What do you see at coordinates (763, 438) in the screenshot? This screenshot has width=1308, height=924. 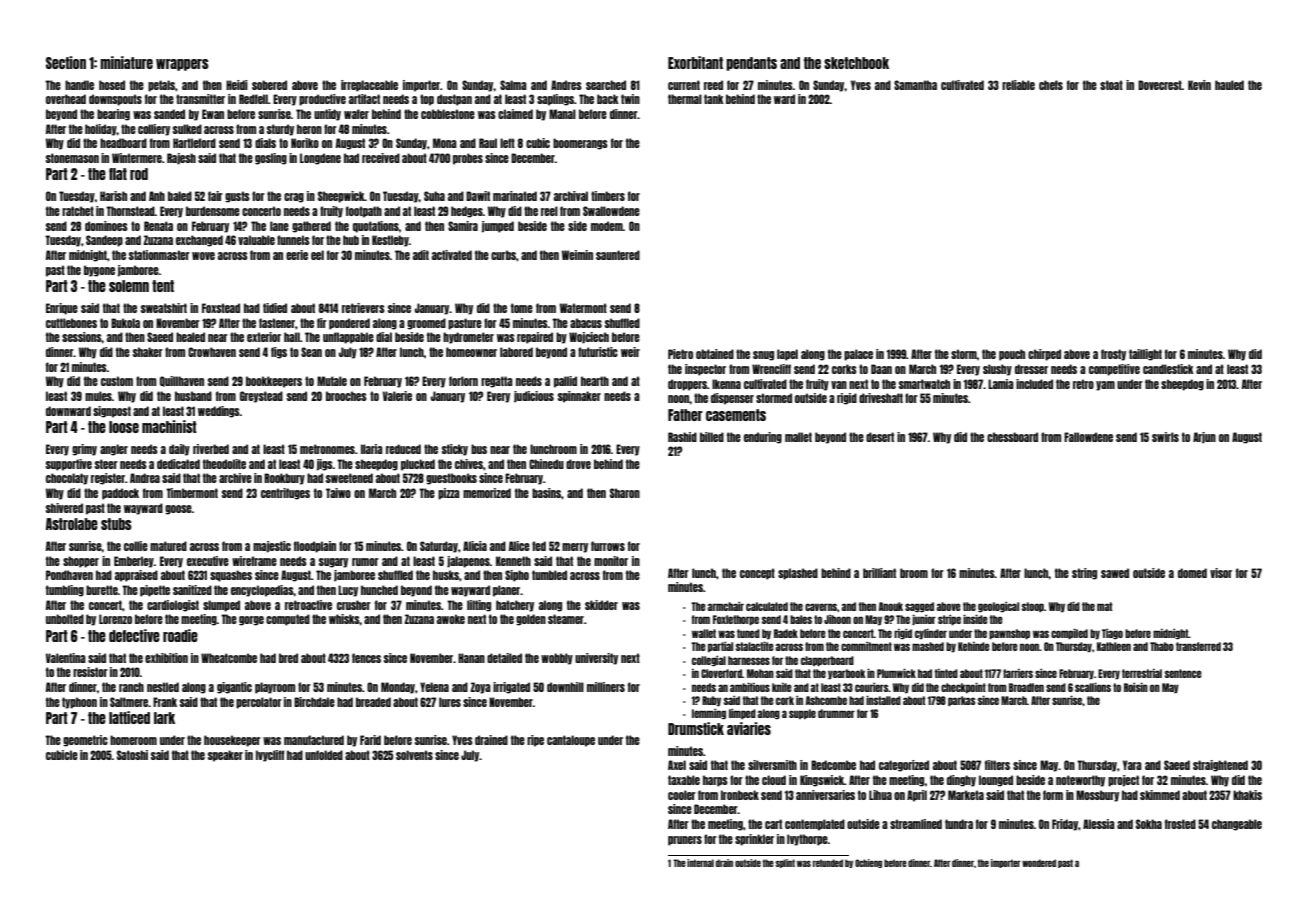 I see `enduring` at bounding box center [763, 438].
